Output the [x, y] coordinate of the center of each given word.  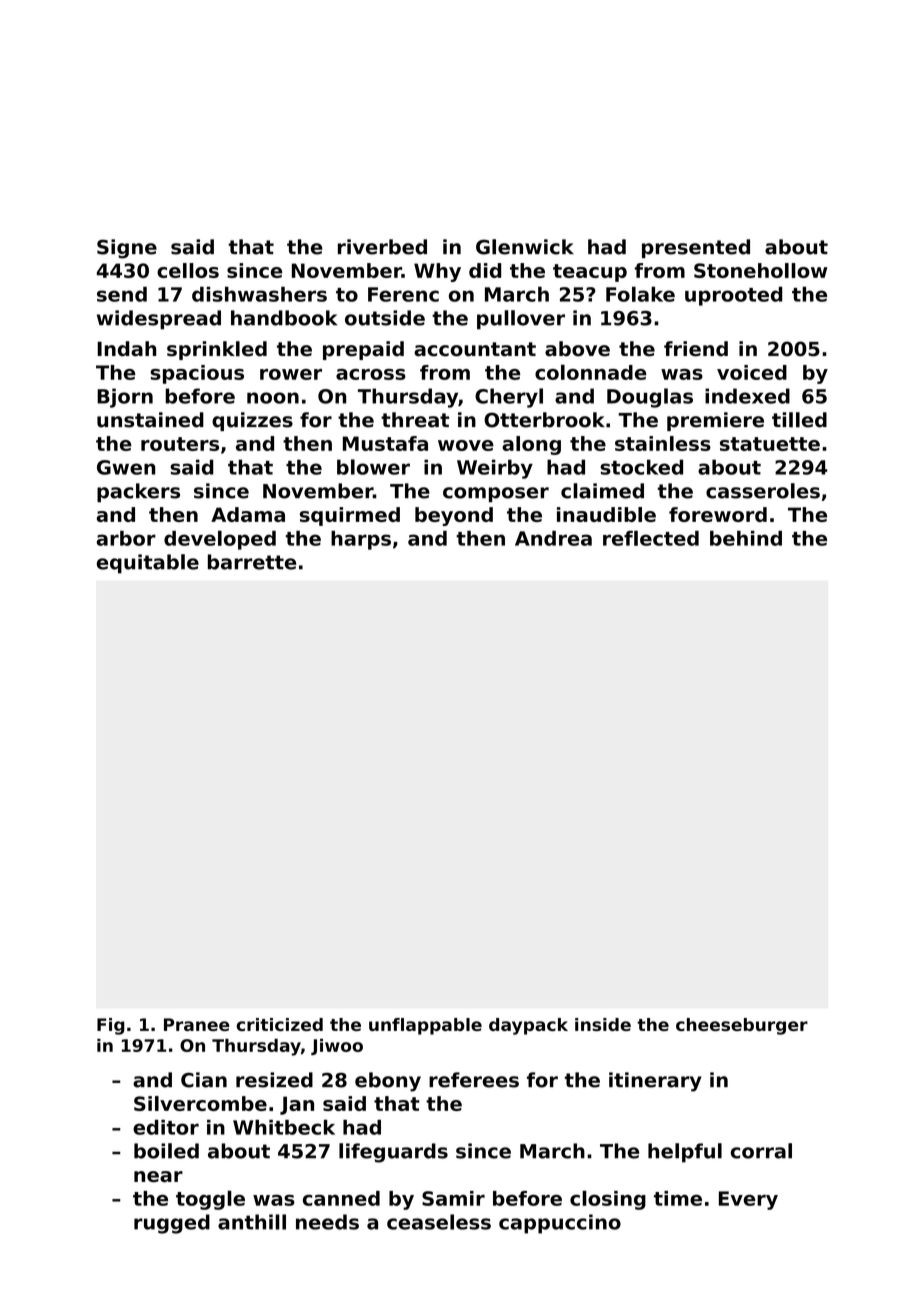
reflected [651, 538]
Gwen [126, 467]
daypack [528, 1026]
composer [496, 494]
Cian [204, 1080]
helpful [685, 1153]
